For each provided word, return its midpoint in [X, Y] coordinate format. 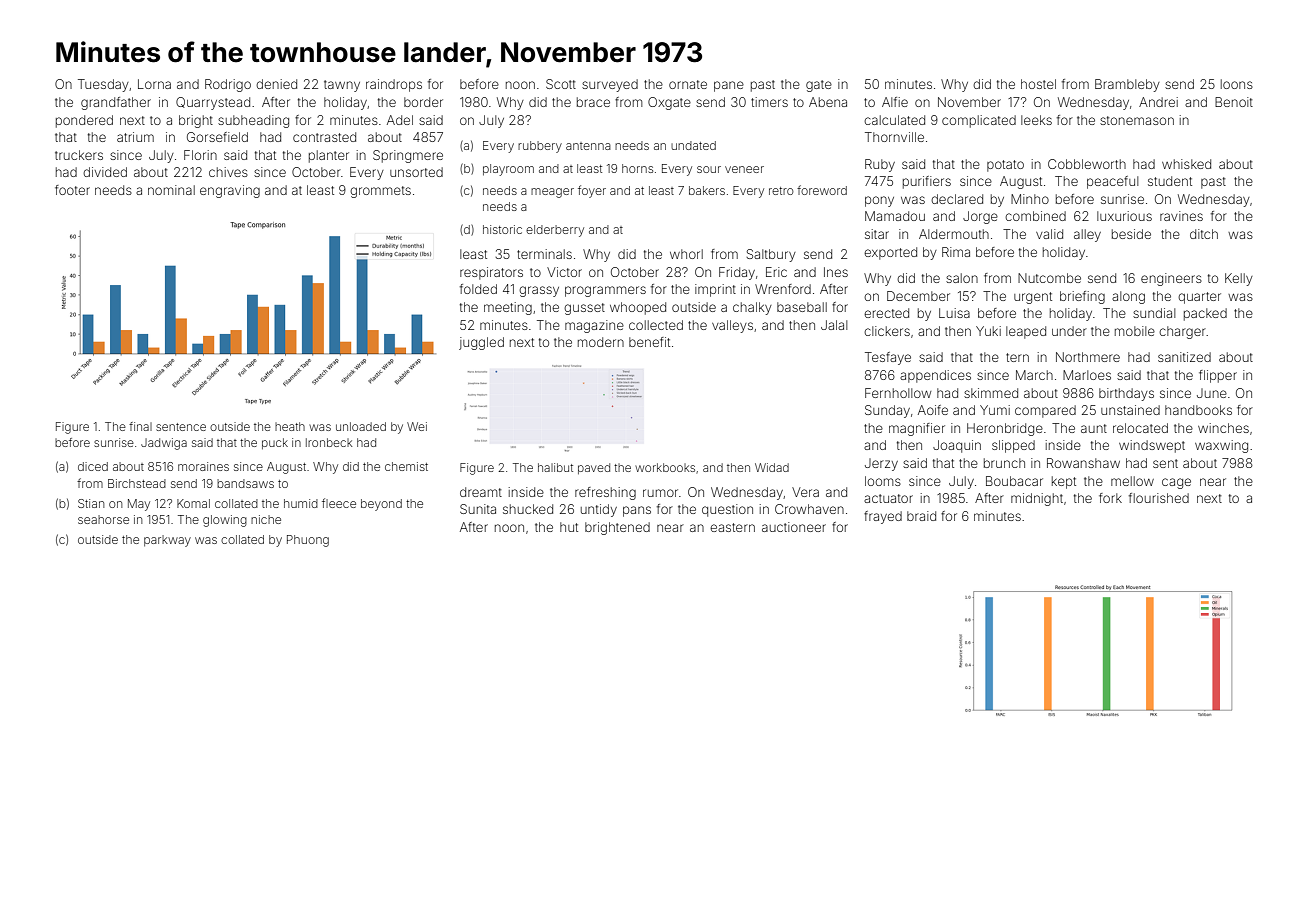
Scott [561, 84]
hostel [1038, 84]
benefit [649, 342]
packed [1205, 314]
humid [301, 503]
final [140, 426]
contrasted [324, 137]
